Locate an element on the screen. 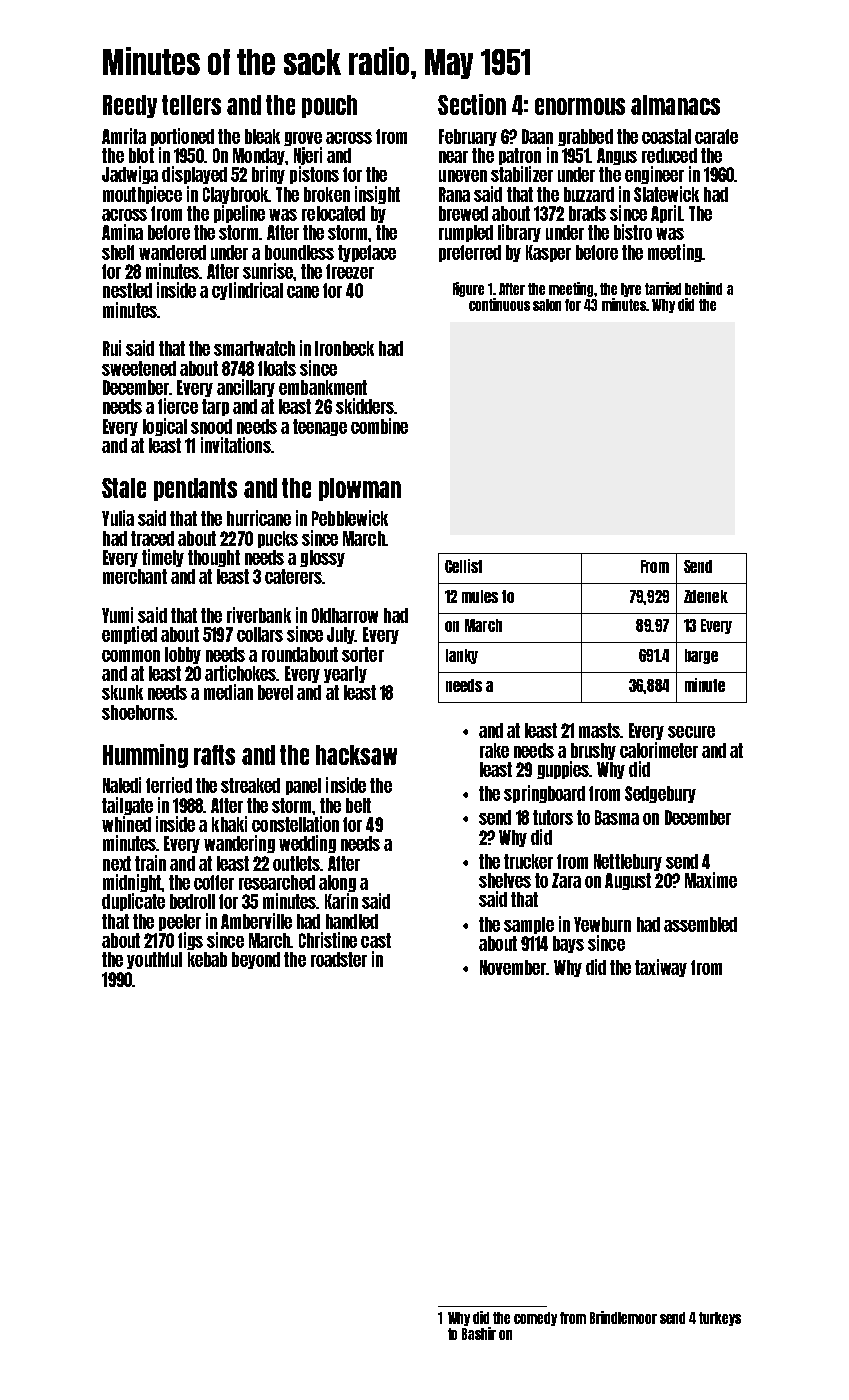  Brindlemoor is located at coordinates (623, 1317).
